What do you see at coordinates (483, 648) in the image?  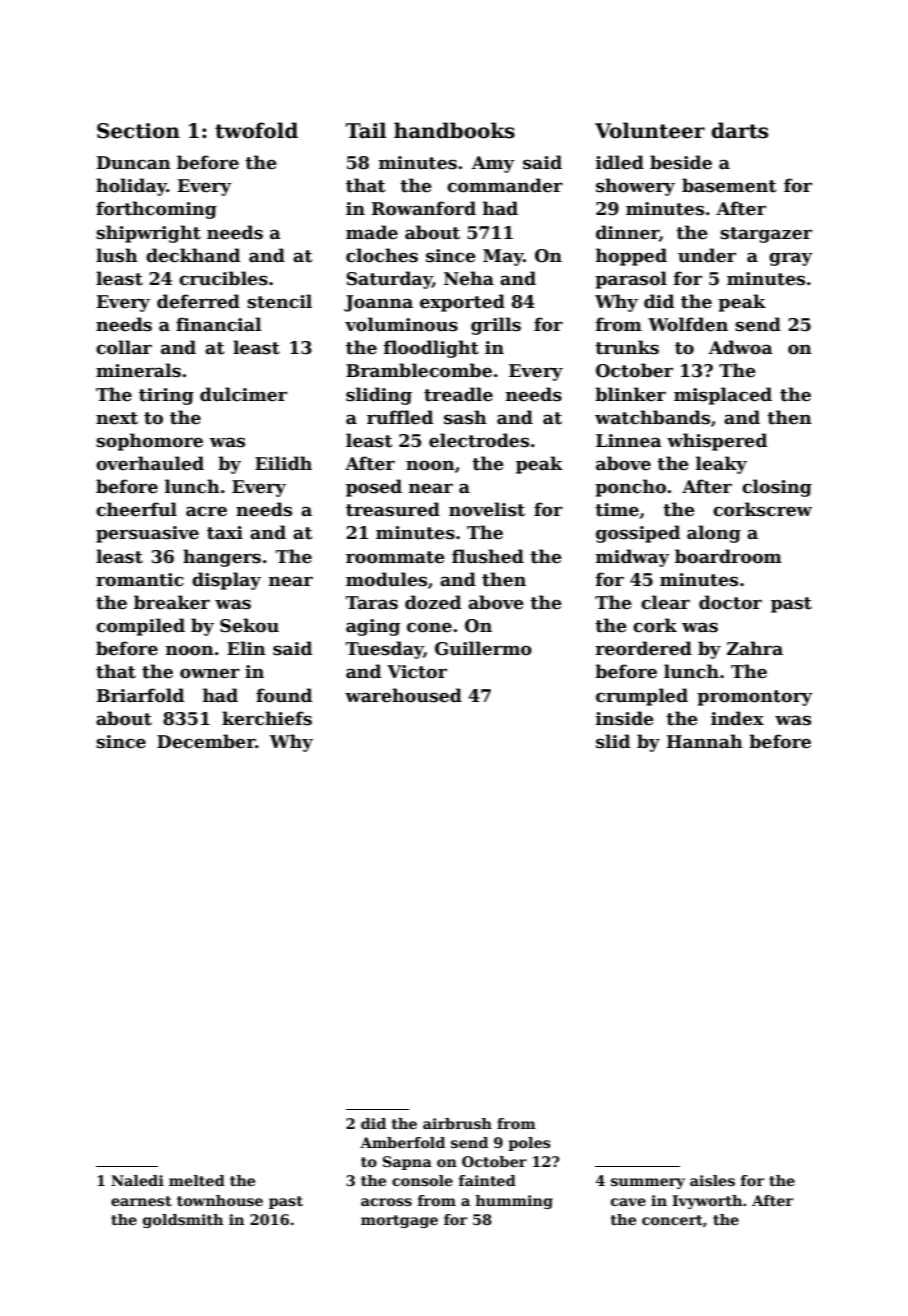 I see `Guillermo` at bounding box center [483, 648].
